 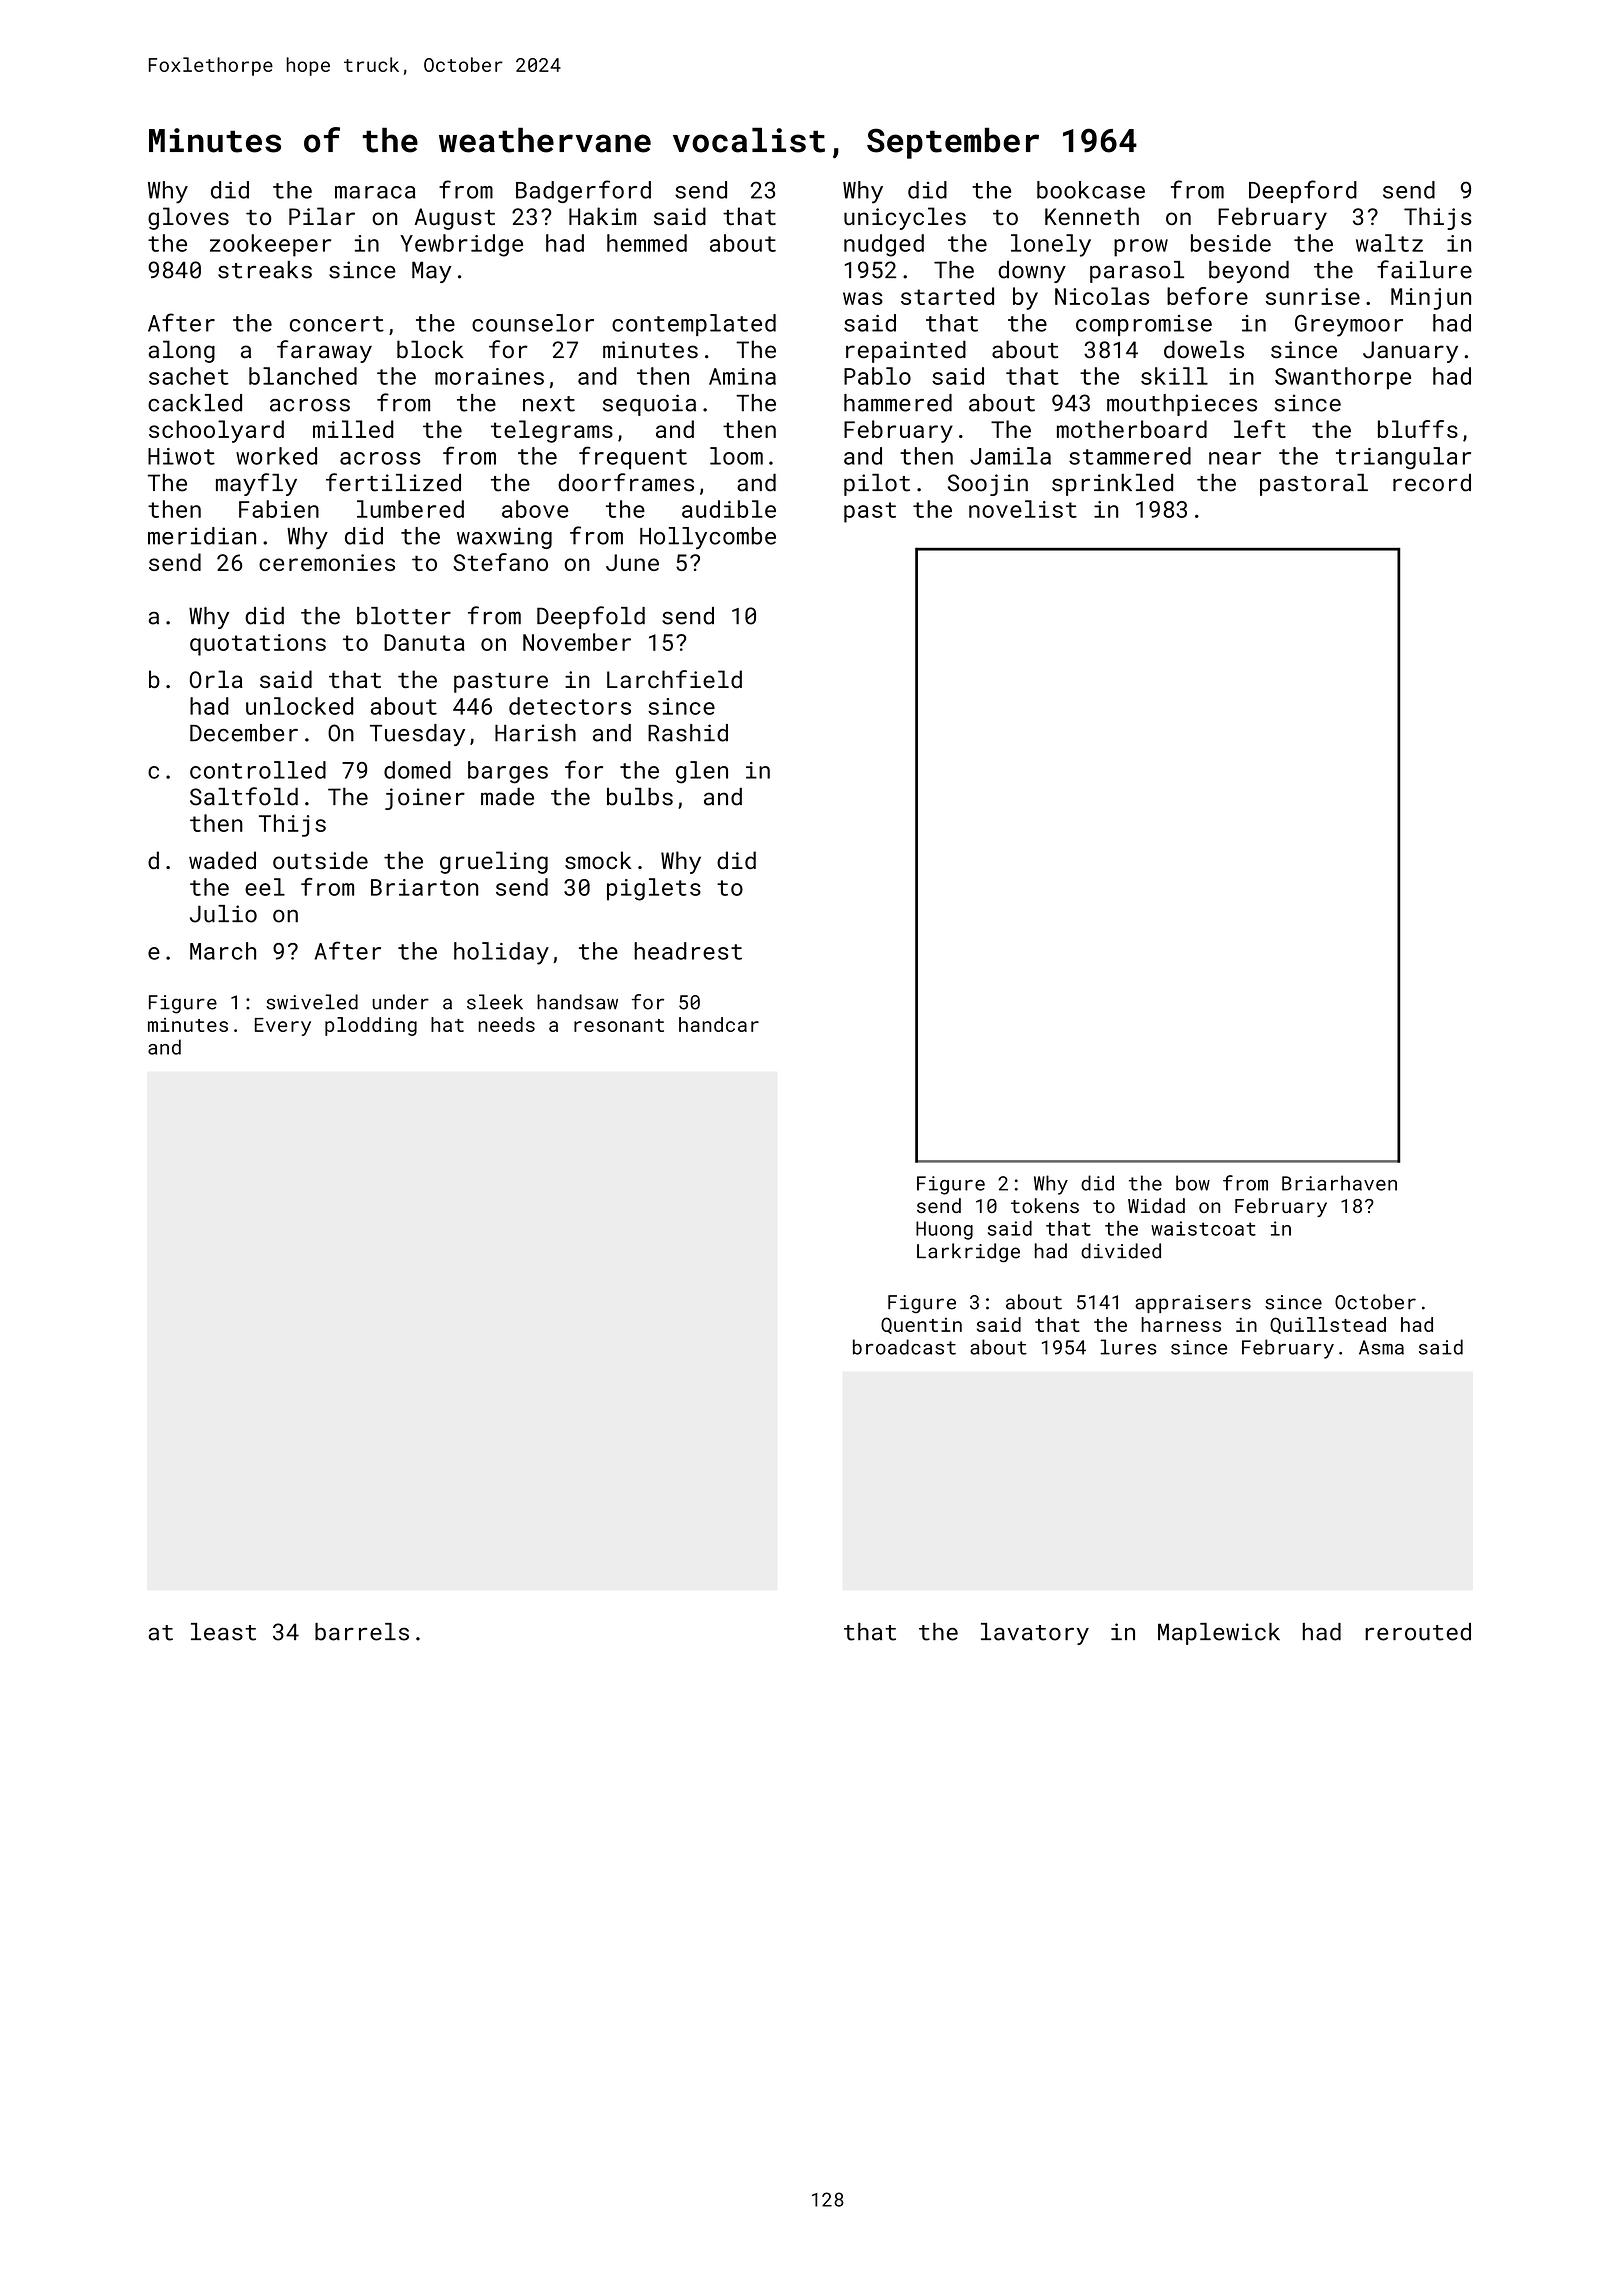 I want to click on Jamila, so click(x=1010, y=456).
